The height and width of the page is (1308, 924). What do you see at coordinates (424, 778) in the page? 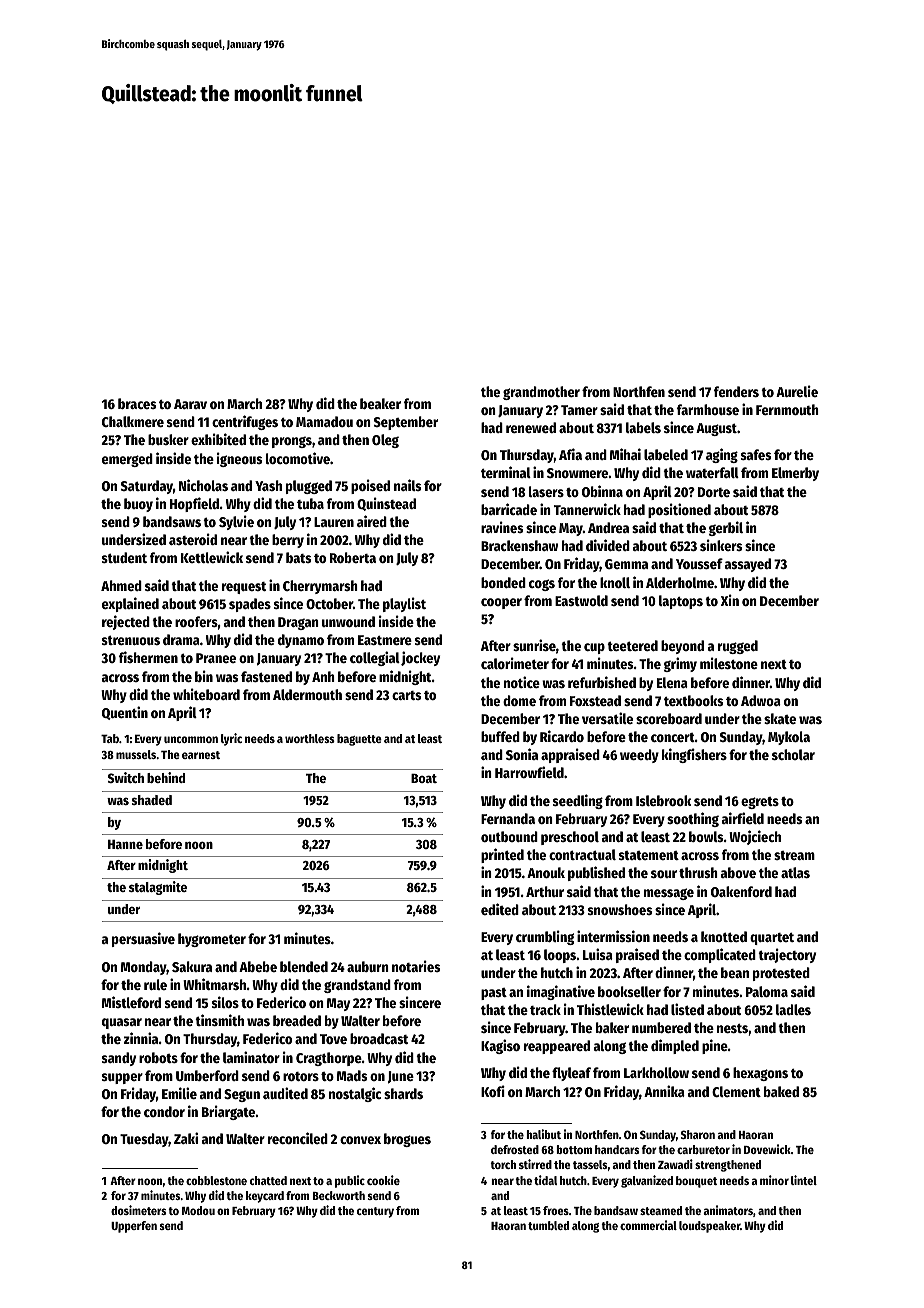
I see `Boat` at bounding box center [424, 778].
